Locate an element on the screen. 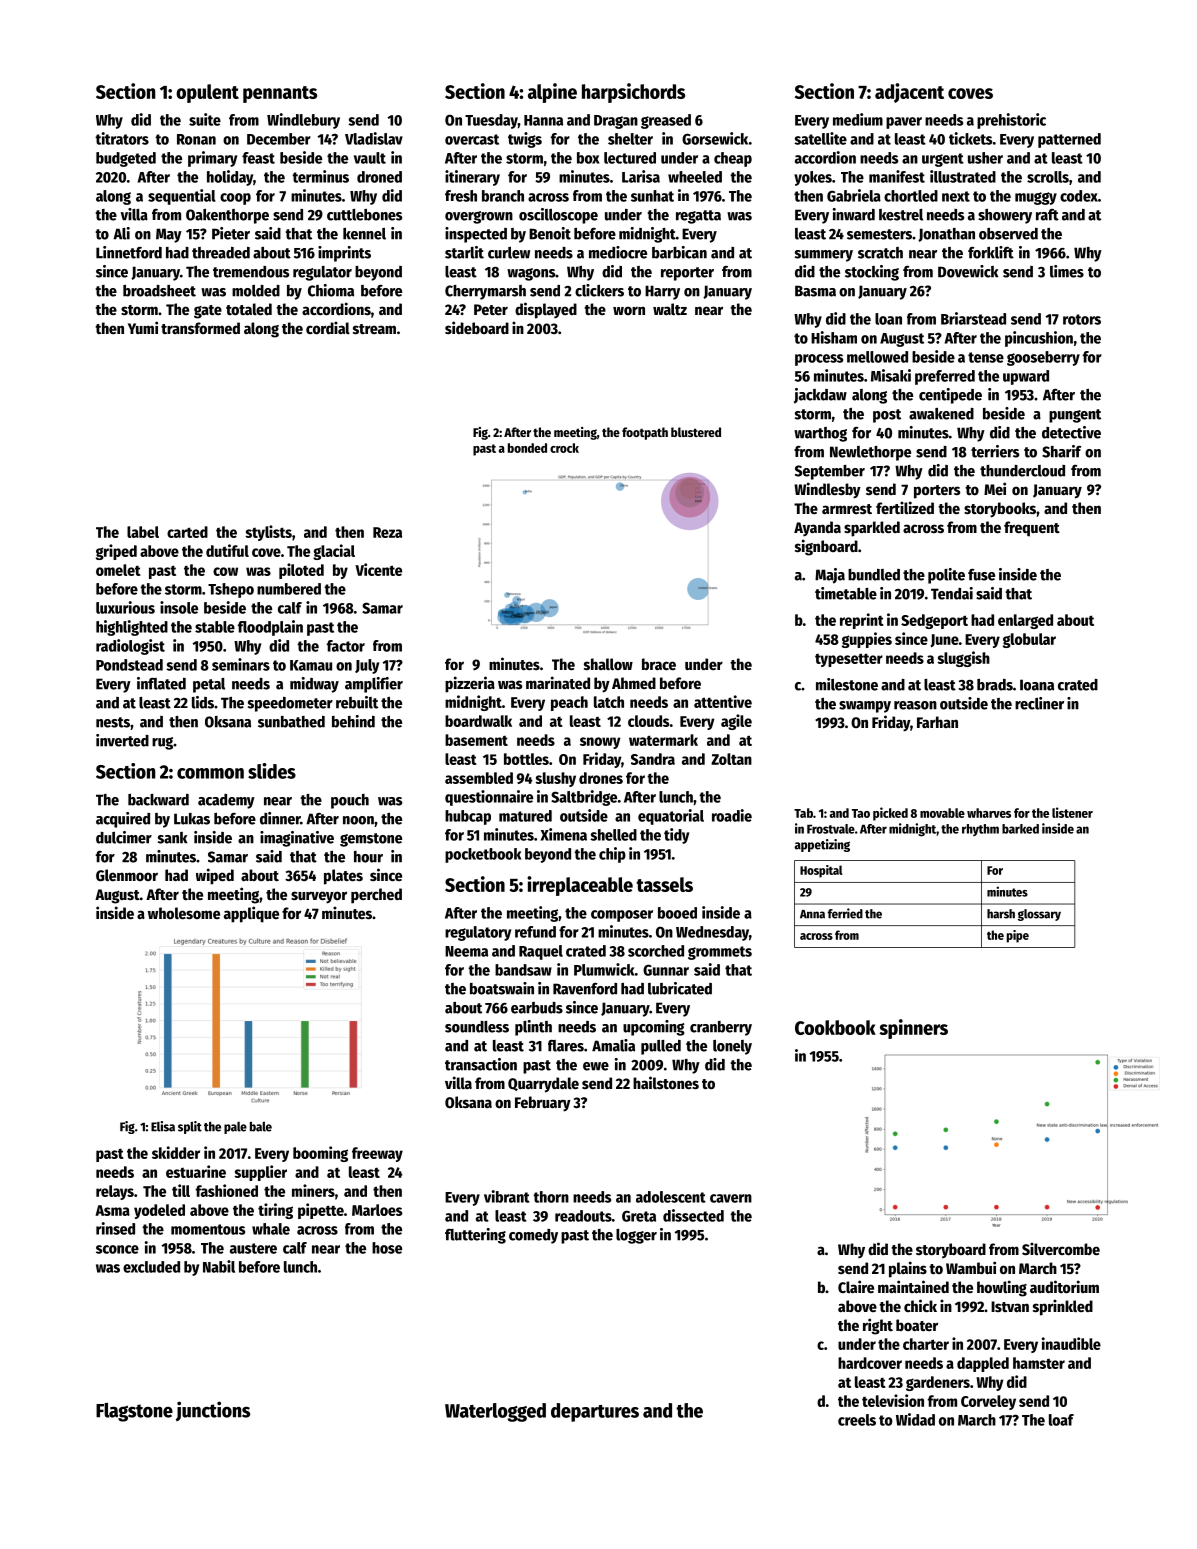 Image resolution: width=1197 pixels, height=1549 pixels. stable is located at coordinates (215, 627).
